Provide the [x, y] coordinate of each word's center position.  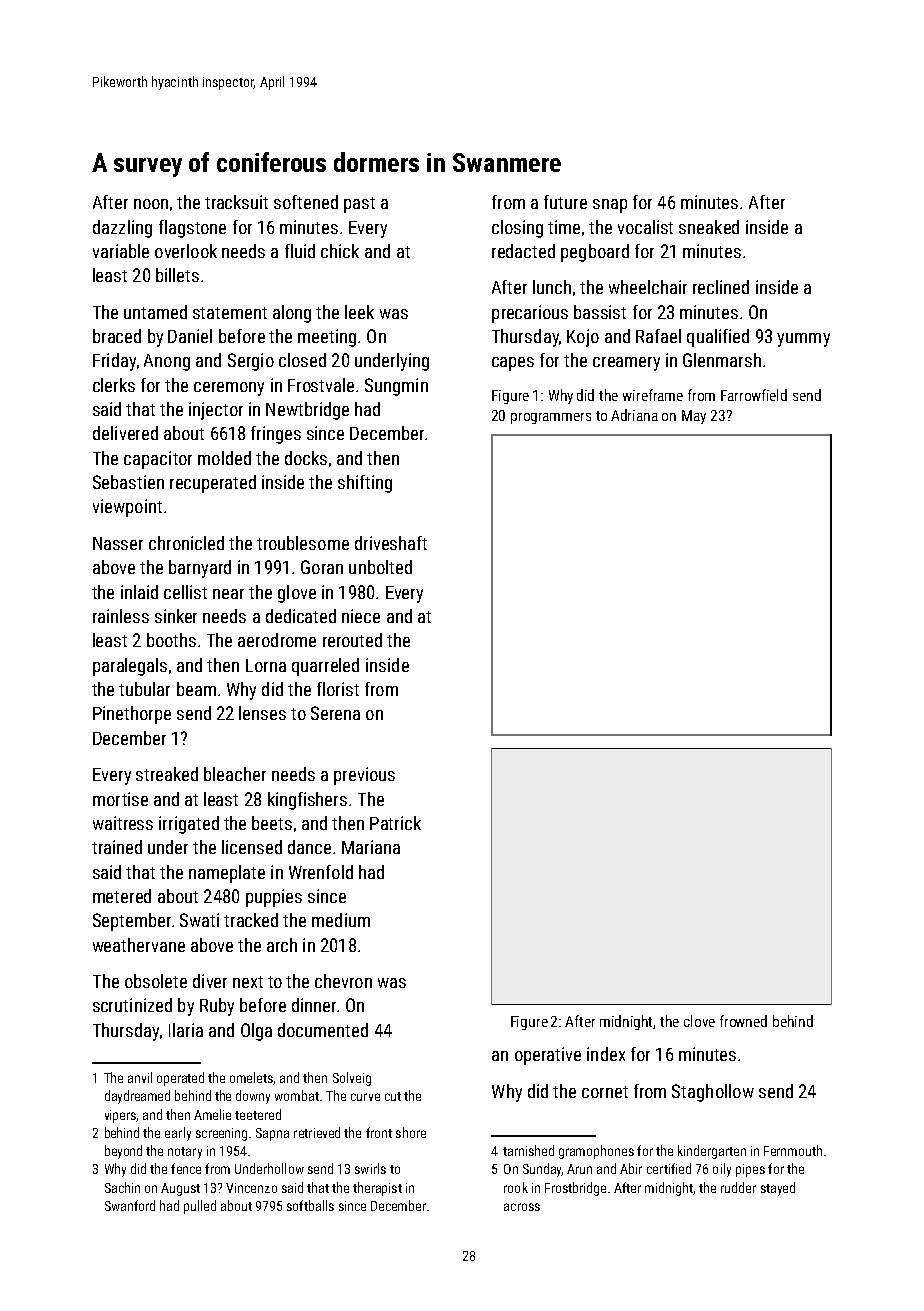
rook [516, 1187]
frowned [743, 1021]
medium [341, 920]
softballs [310, 1205]
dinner [314, 1005]
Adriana [634, 415]
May [694, 417]
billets [177, 275]
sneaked [709, 227]
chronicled [186, 543]
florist [338, 689]
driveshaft [391, 543]
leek [359, 312]
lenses [262, 713]
